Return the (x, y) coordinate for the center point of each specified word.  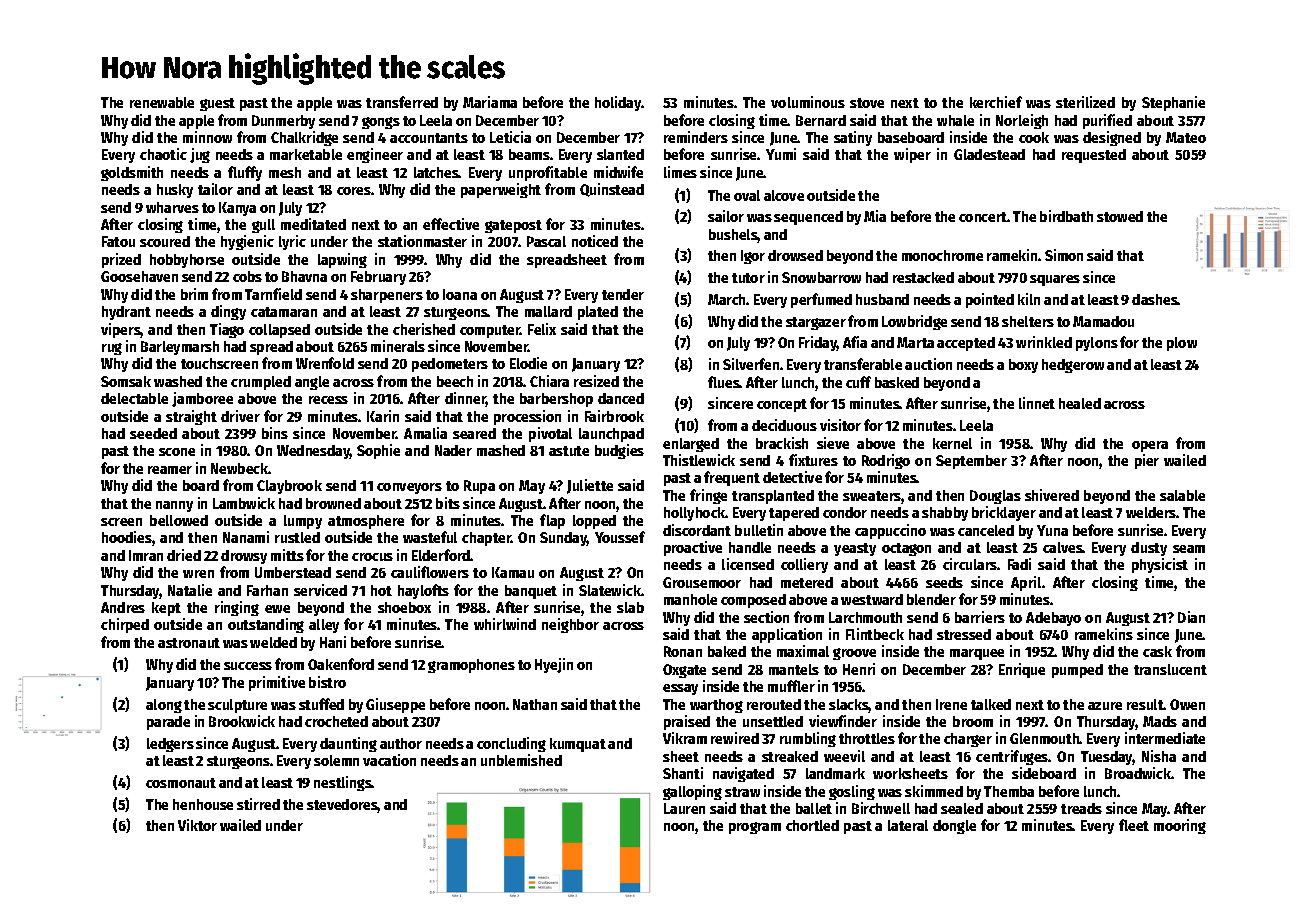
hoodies (127, 537)
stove (867, 103)
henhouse (203, 804)
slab (630, 607)
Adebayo (1053, 619)
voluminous (808, 102)
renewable (162, 102)
